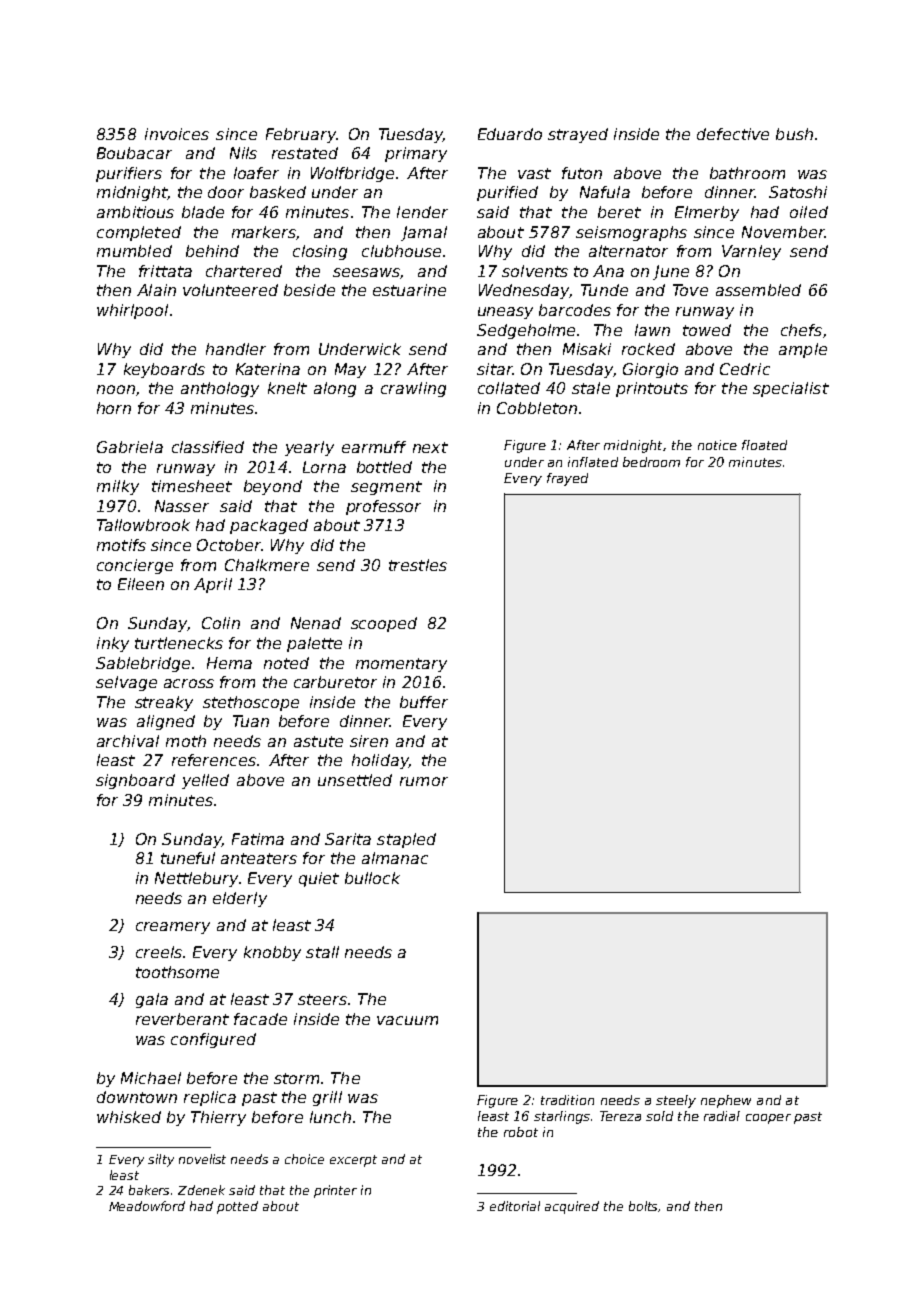 This screenshot has height=1308, width=924. I want to click on bush, so click(794, 134).
